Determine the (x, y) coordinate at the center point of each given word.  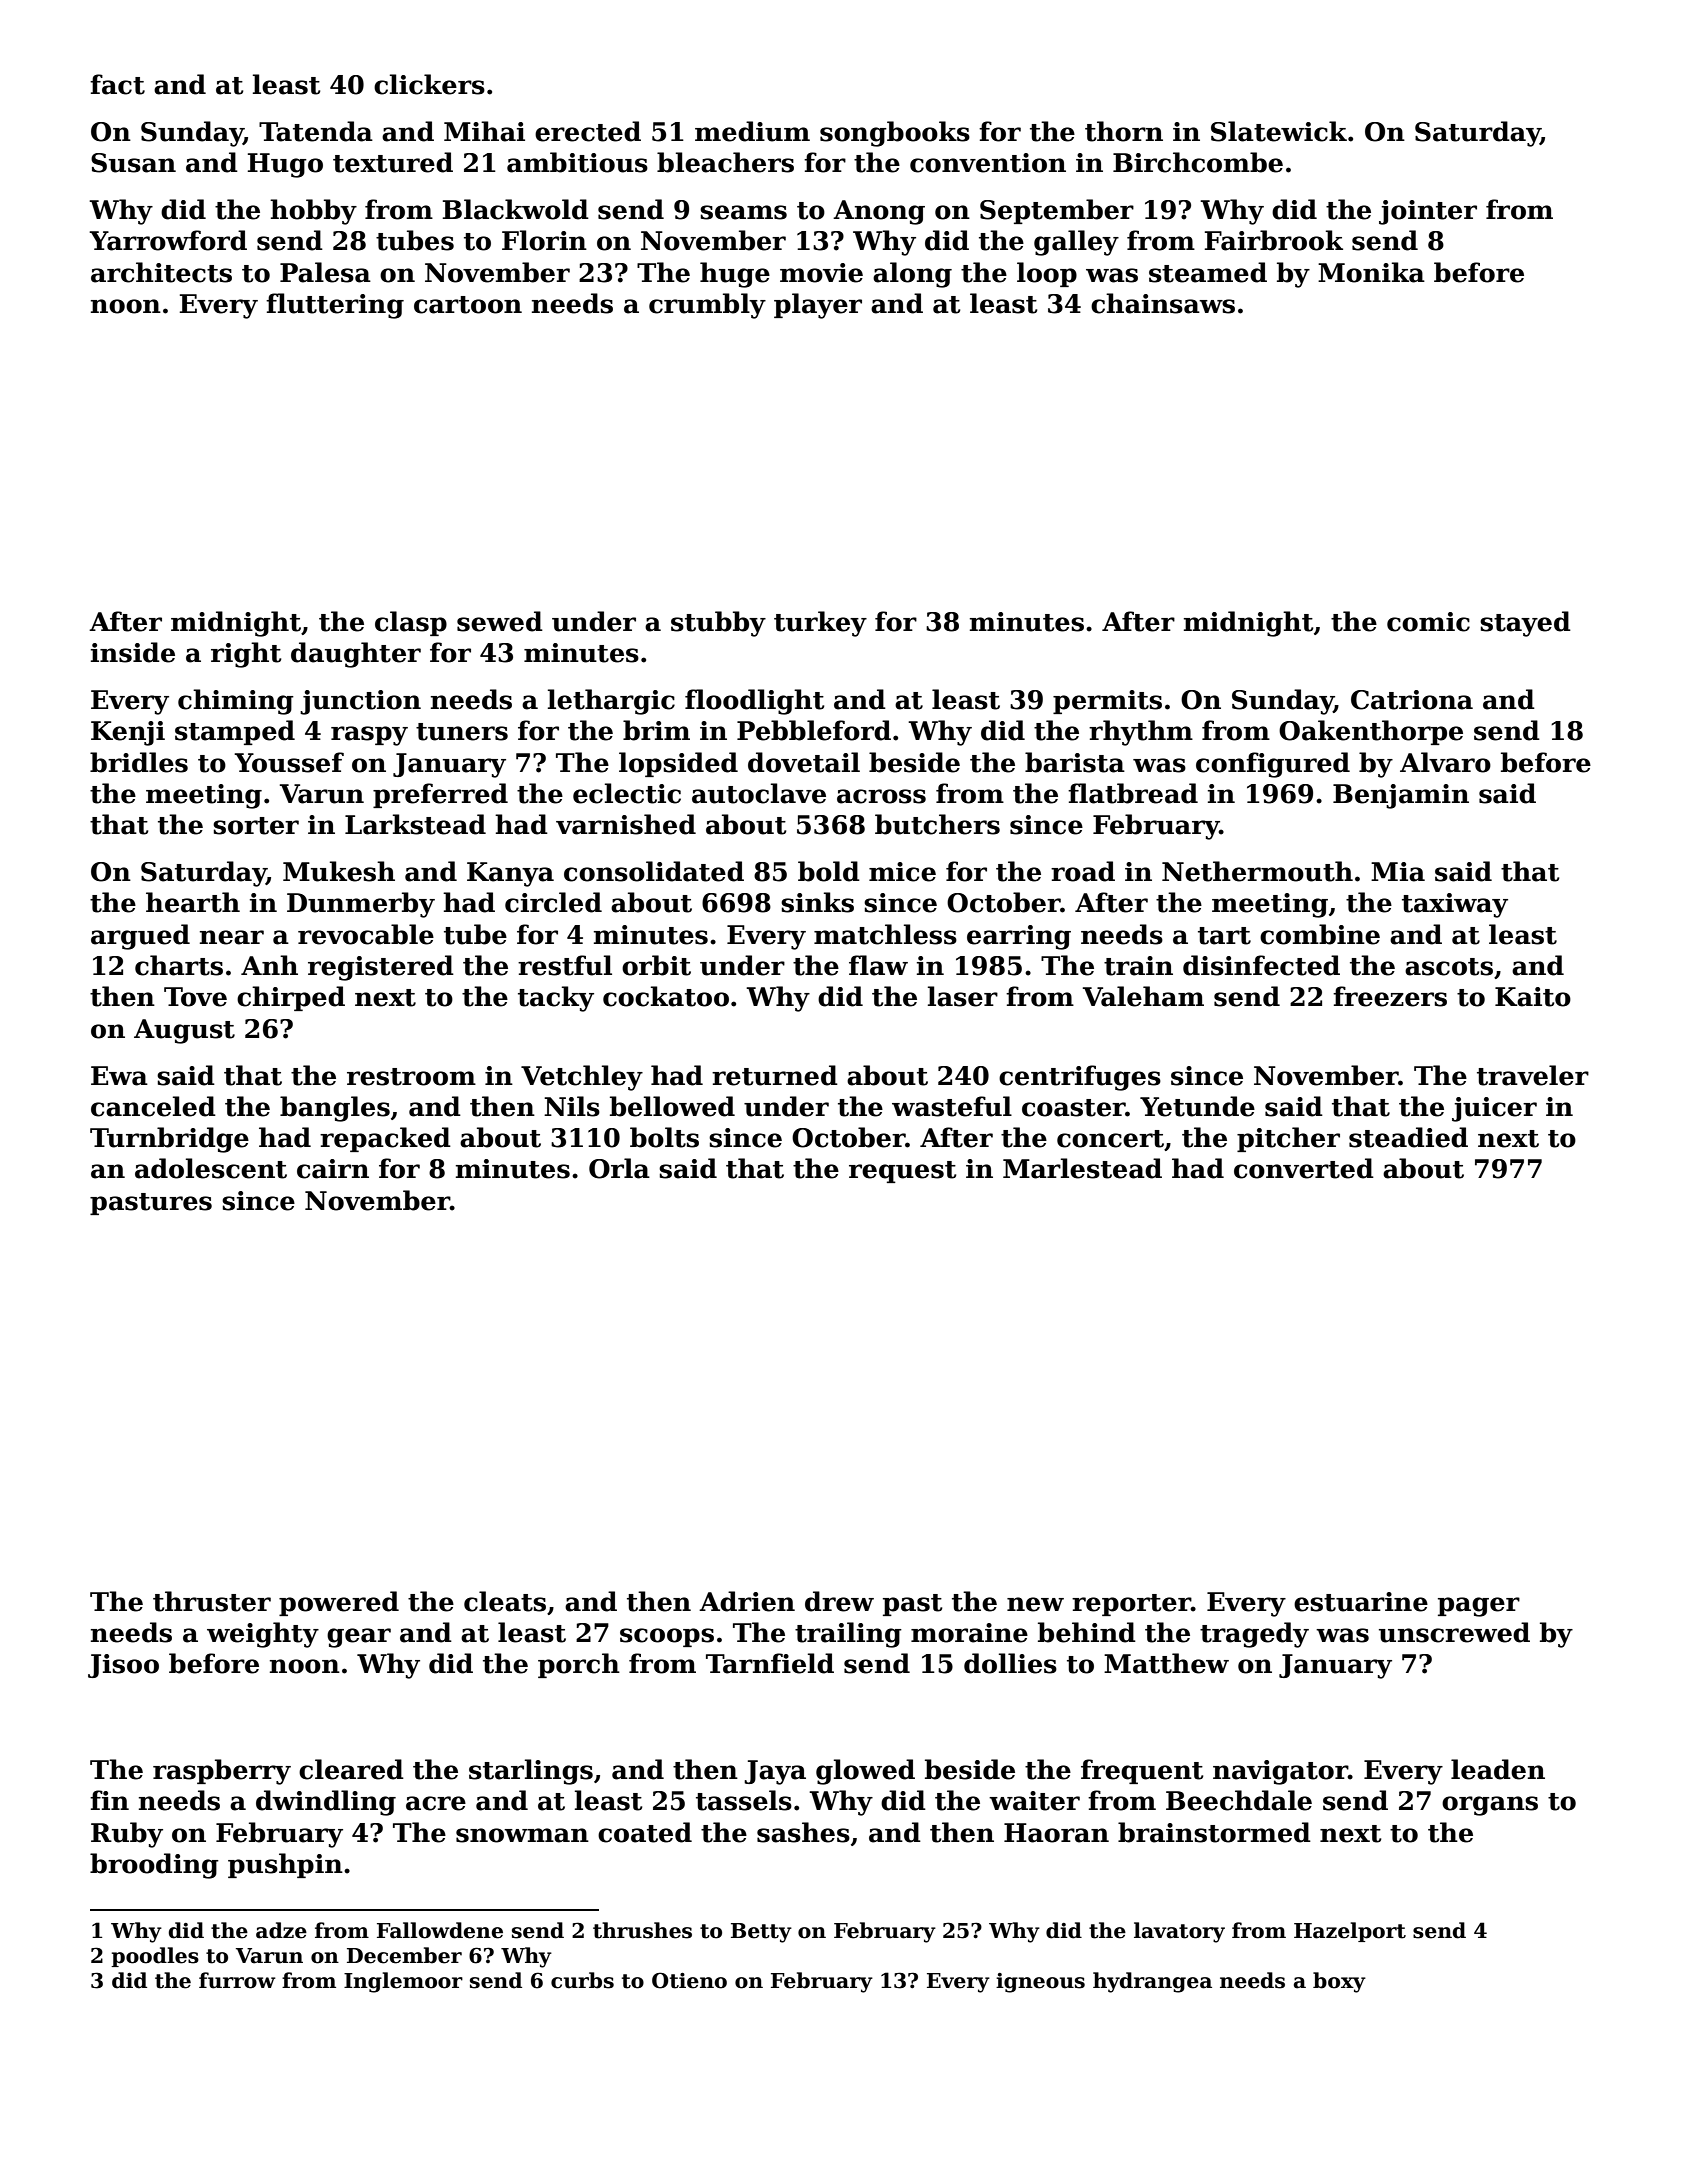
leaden (1498, 1769)
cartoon (468, 305)
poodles (155, 1957)
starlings (531, 1772)
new (1035, 1604)
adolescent (211, 1168)
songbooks (895, 134)
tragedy (1254, 1635)
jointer (1428, 212)
